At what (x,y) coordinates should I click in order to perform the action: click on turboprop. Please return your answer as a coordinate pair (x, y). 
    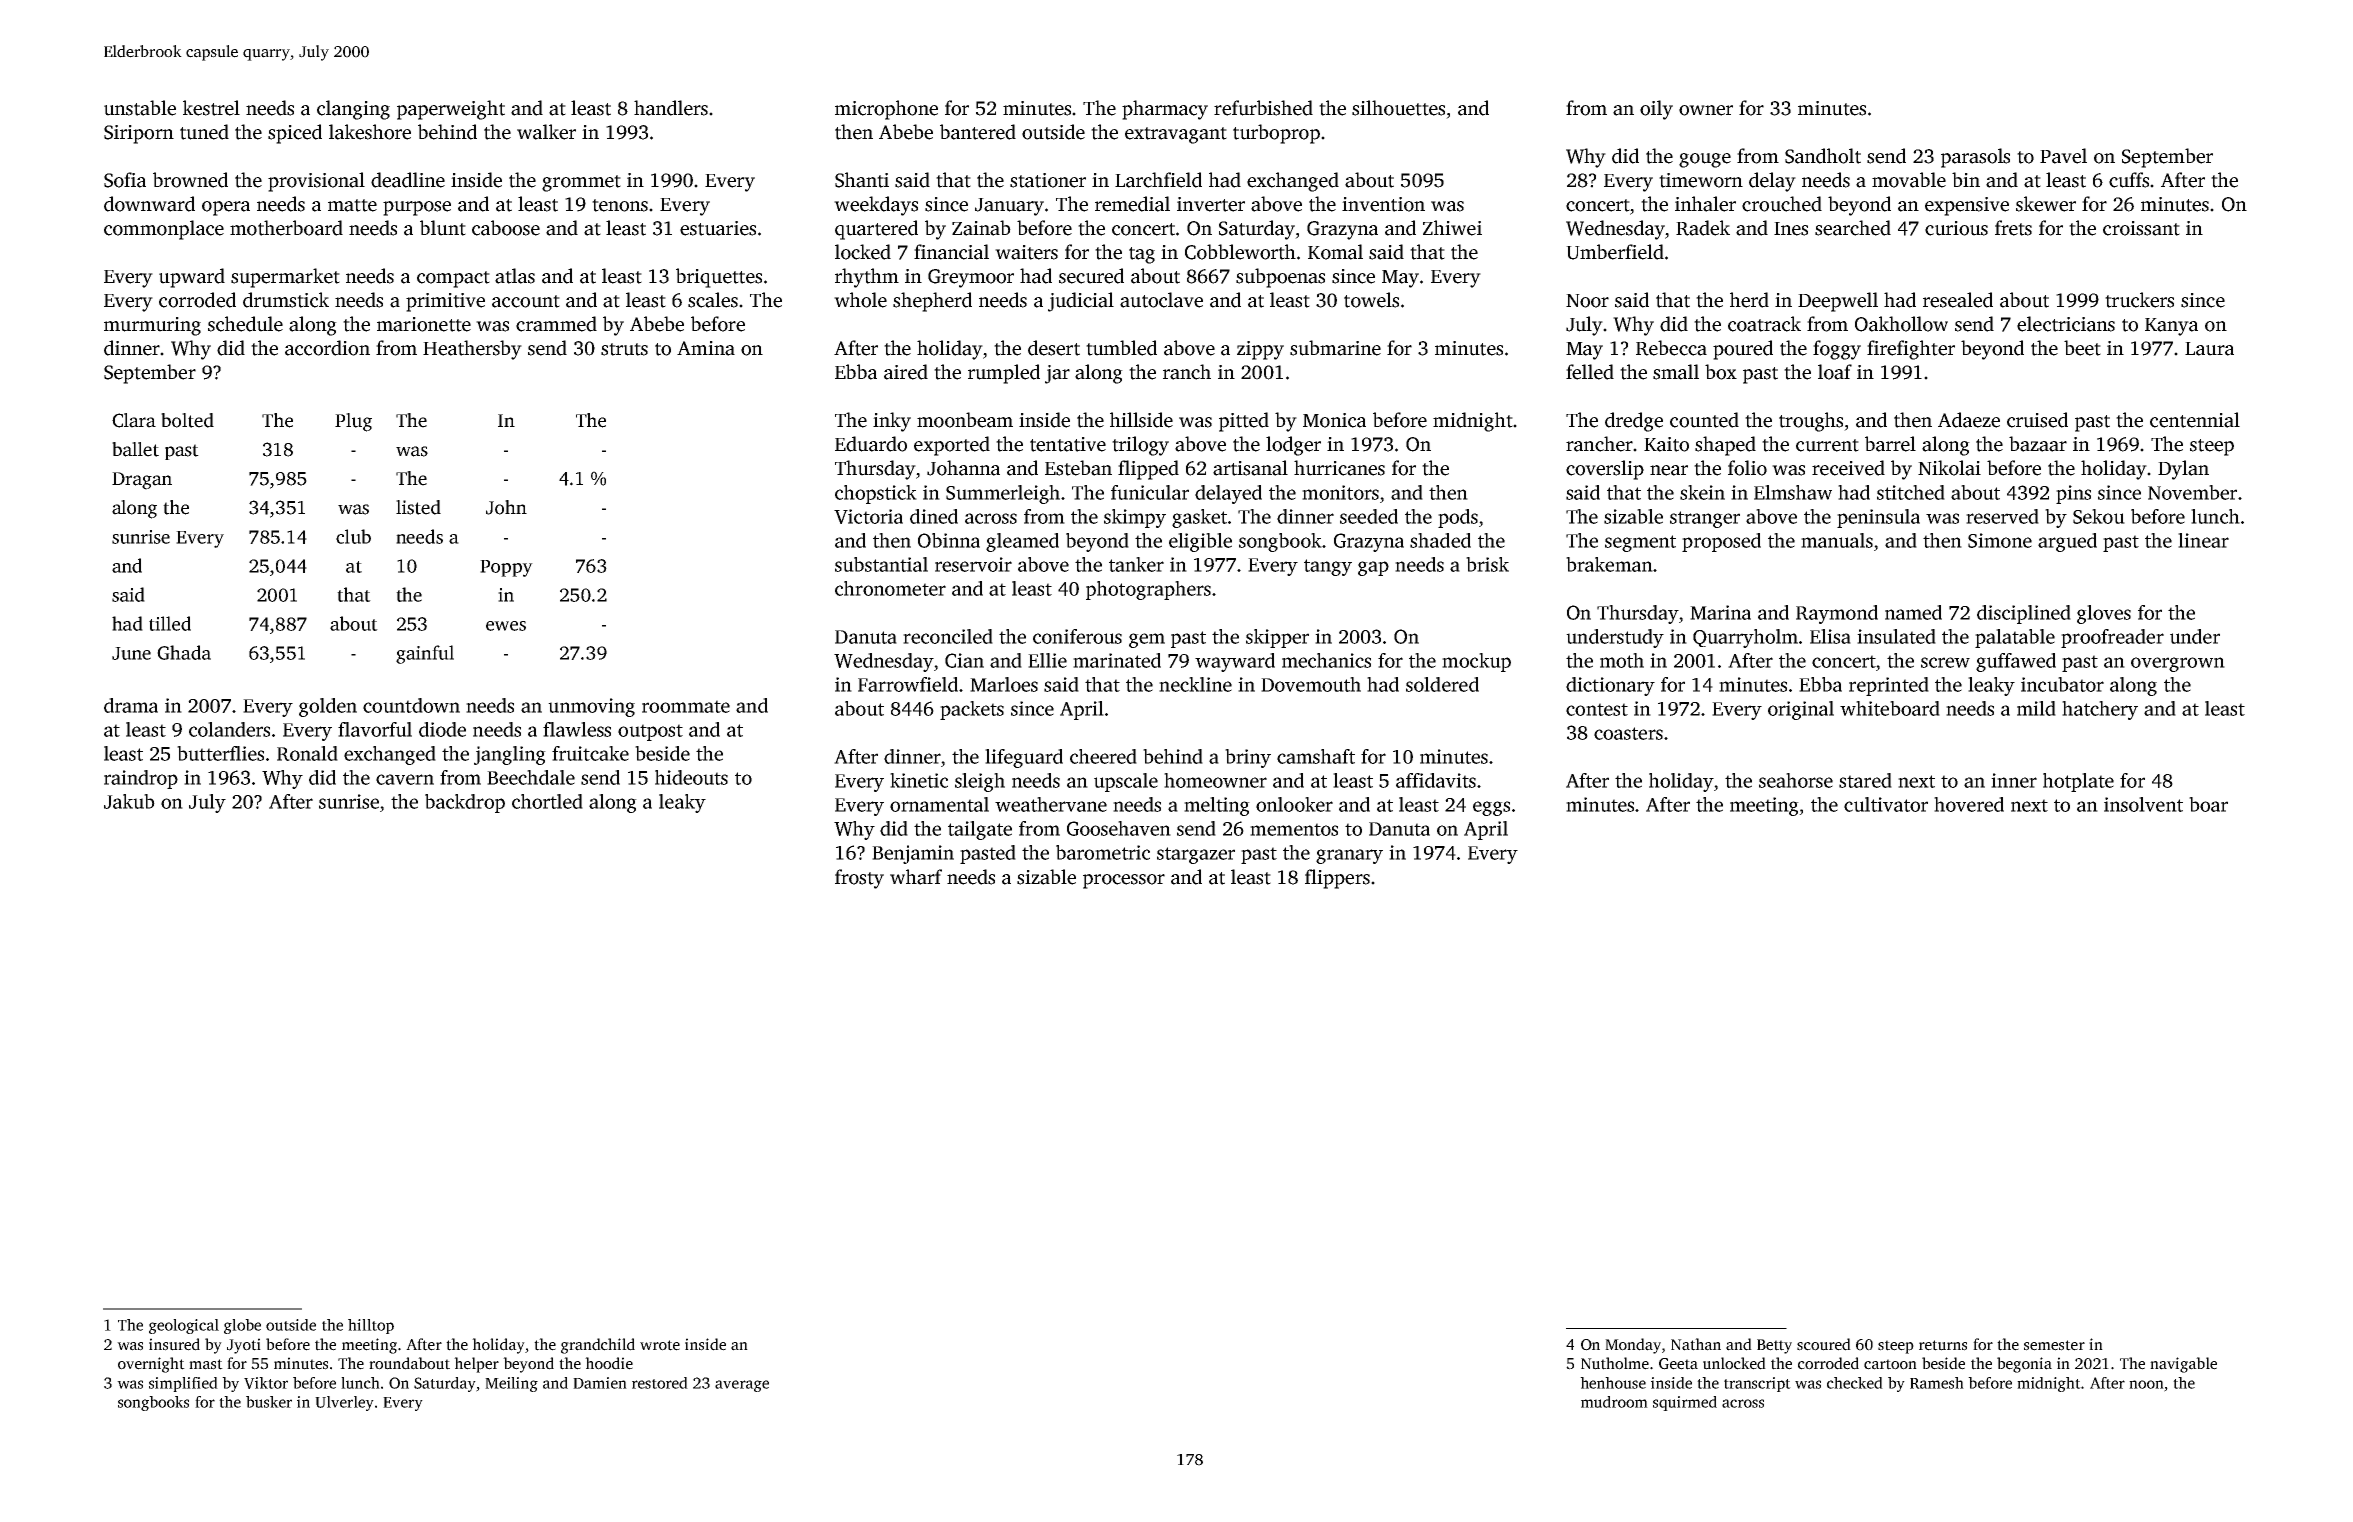
    Looking at the image, I should click on (1276, 134).
